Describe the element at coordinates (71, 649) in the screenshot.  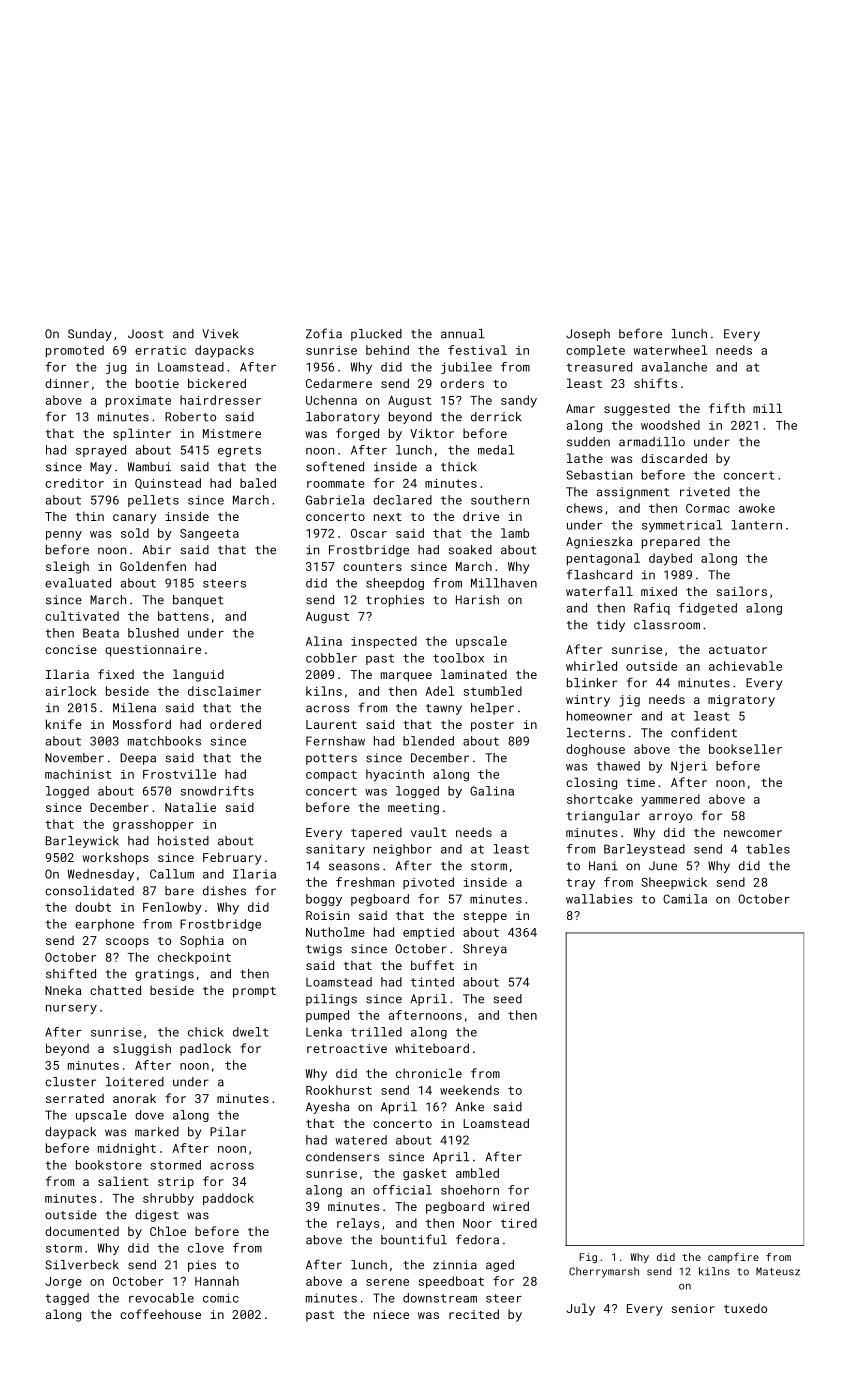
I see `concise` at that location.
